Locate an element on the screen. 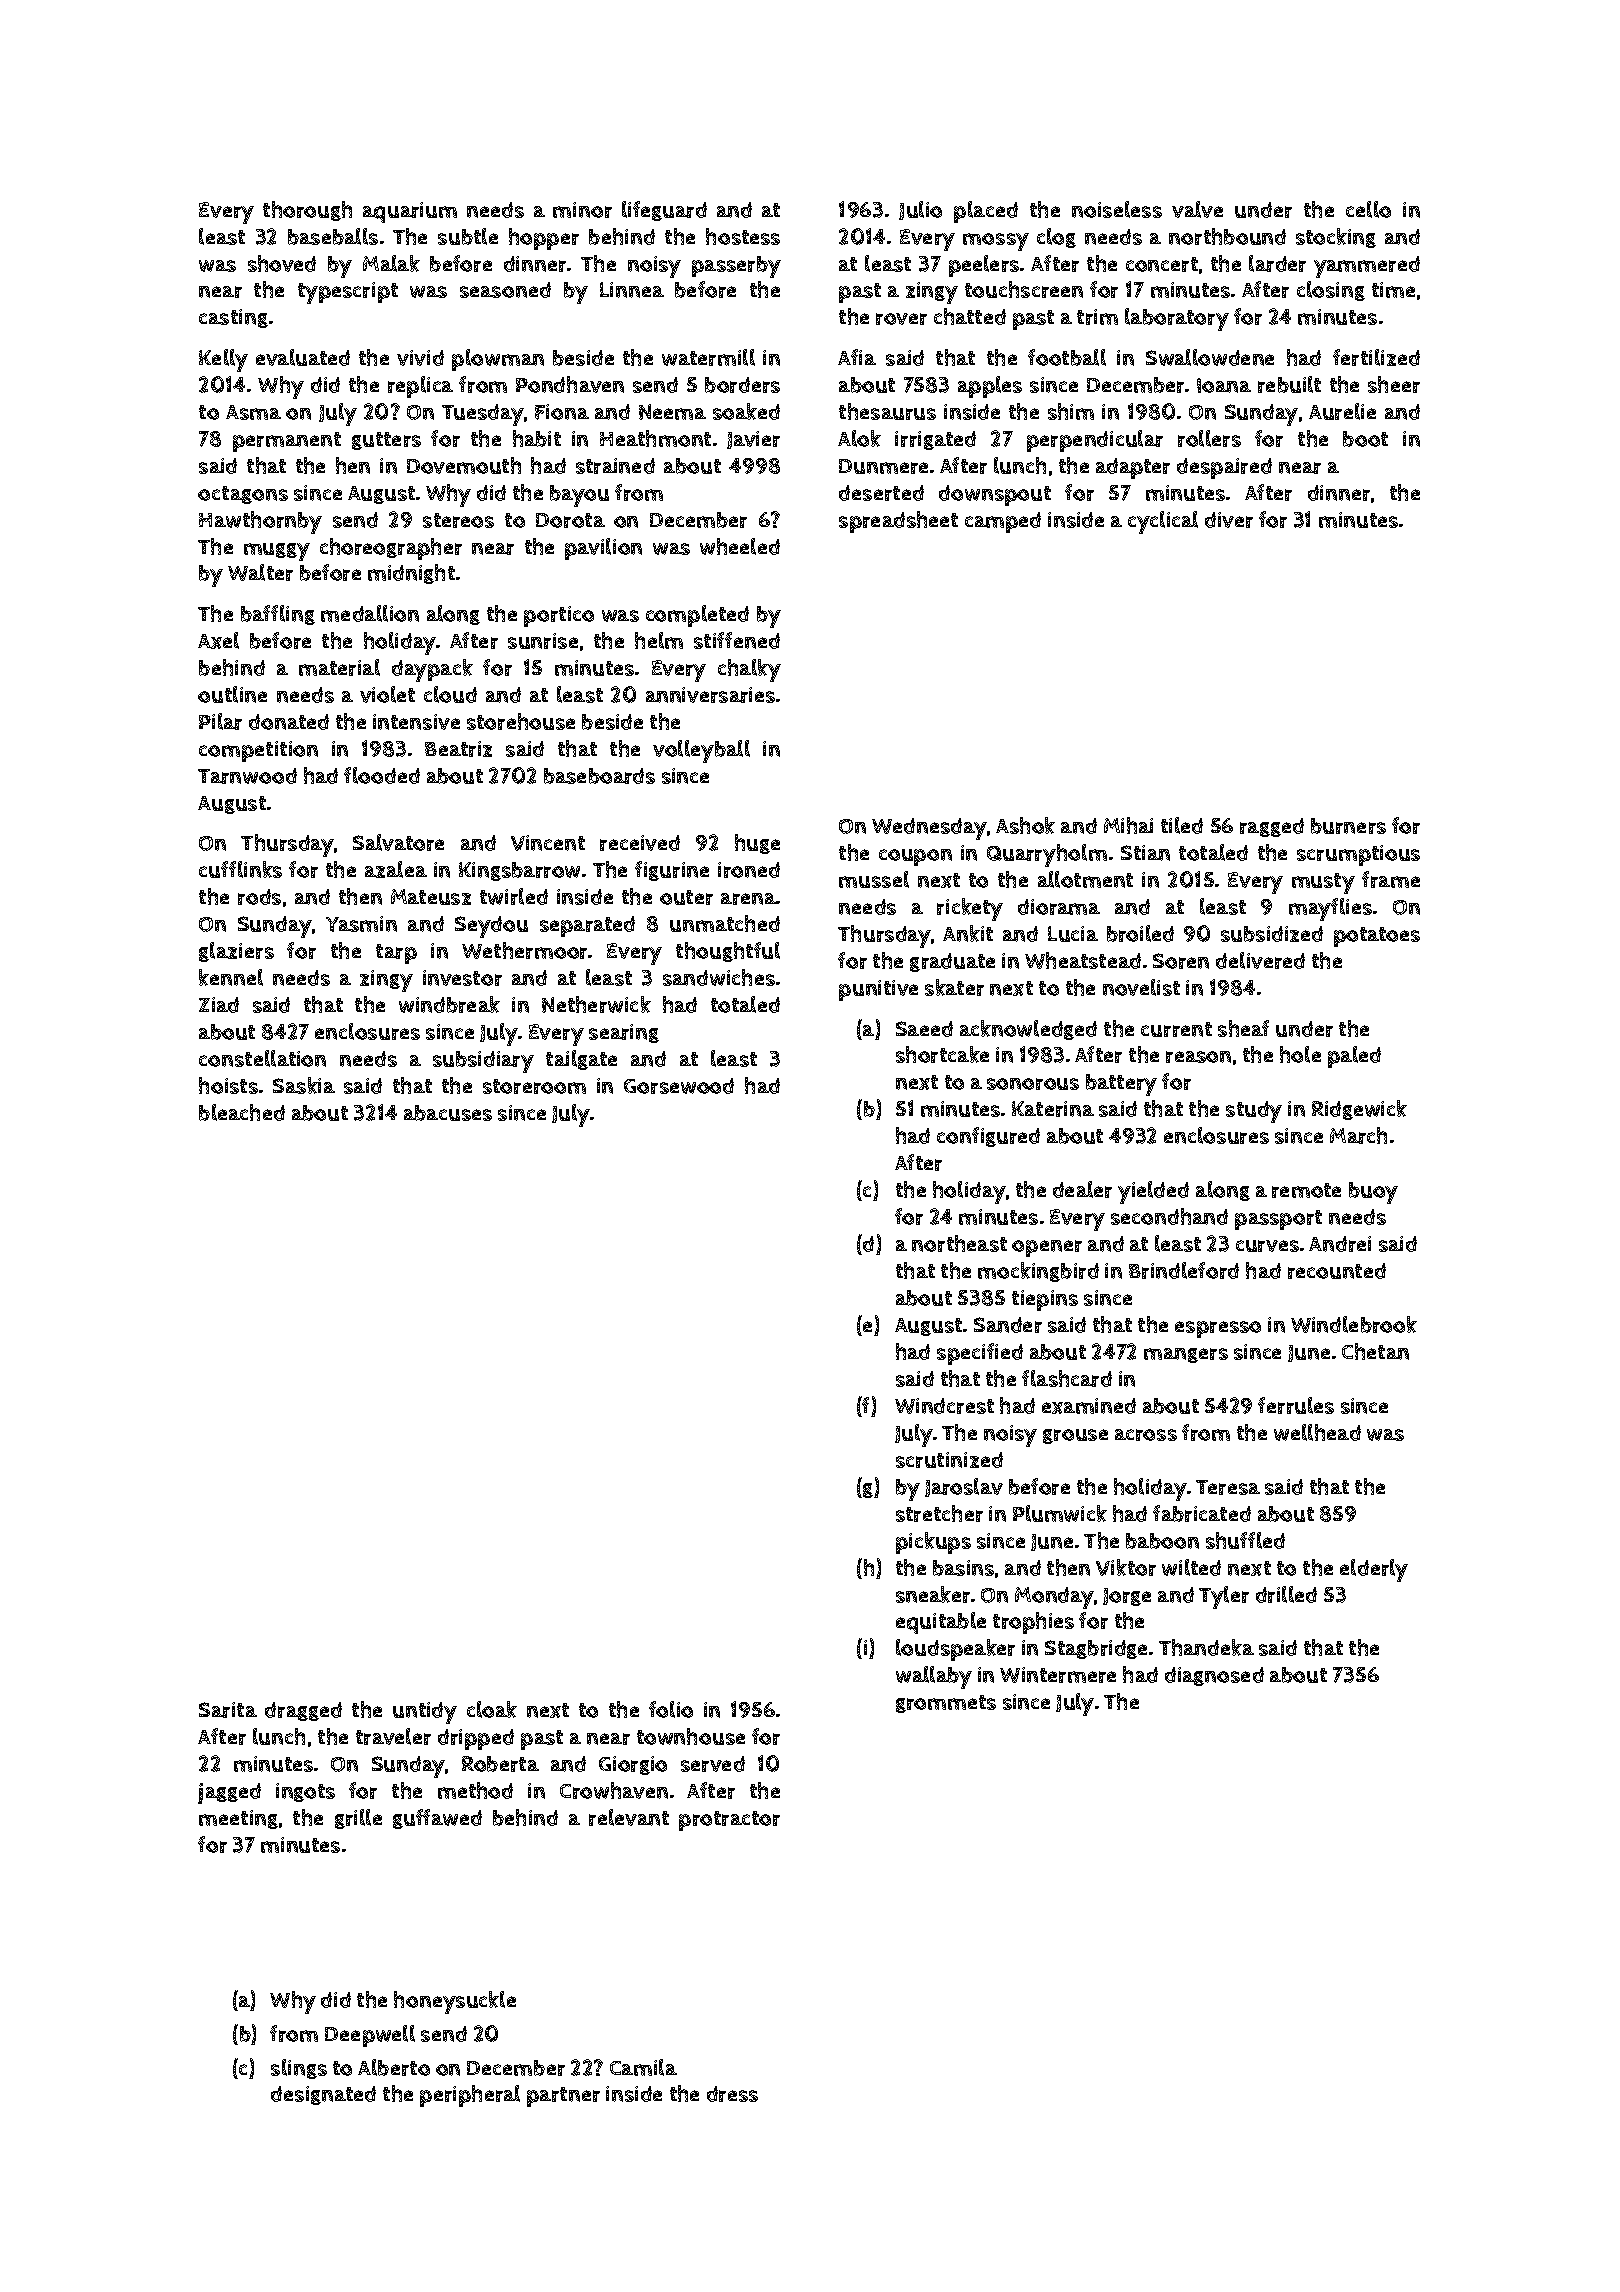 The image size is (1620, 2292). Julio is located at coordinates (920, 210).
